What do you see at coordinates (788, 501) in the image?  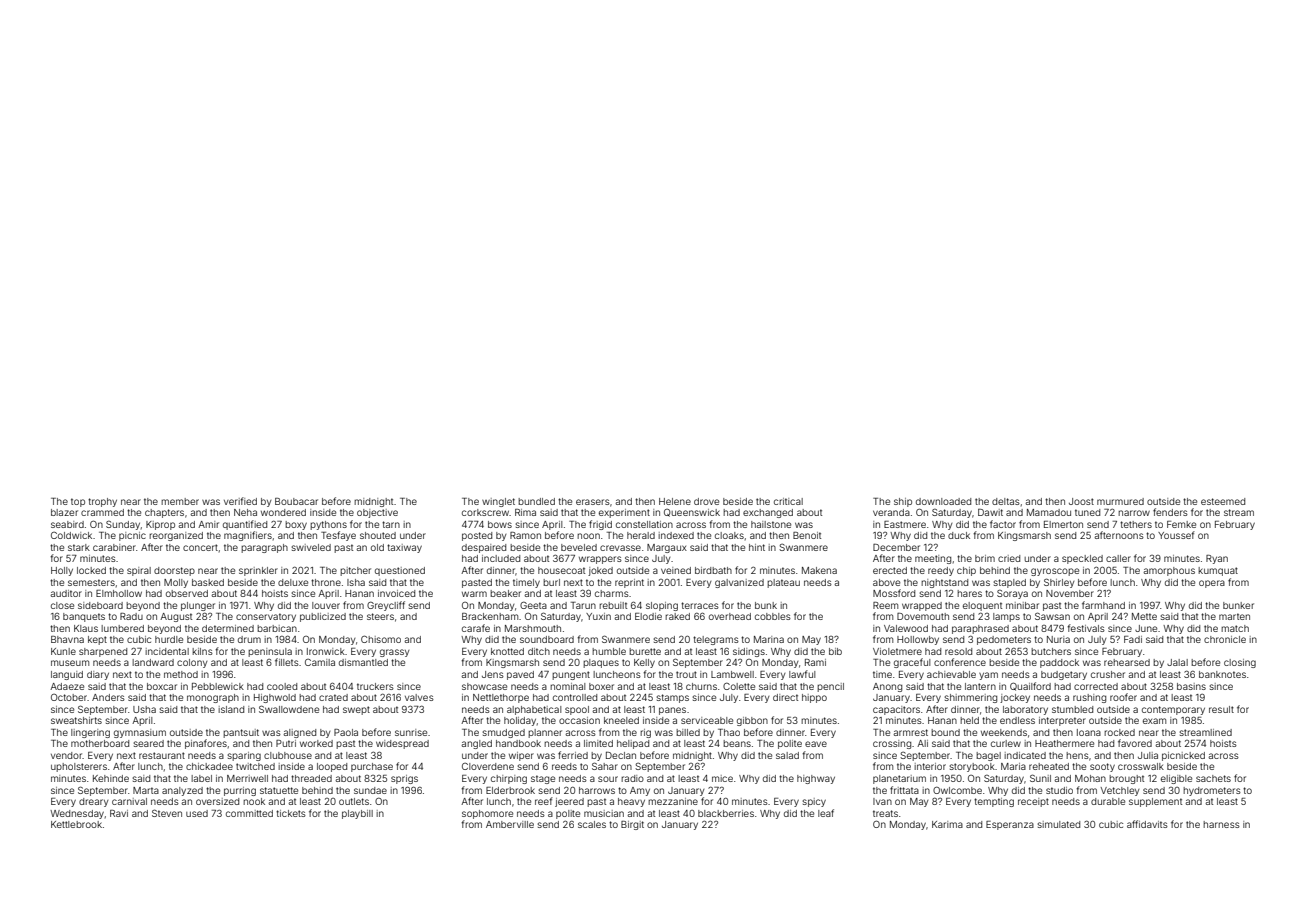 I see `critical` at bounding box center [788, 501].
